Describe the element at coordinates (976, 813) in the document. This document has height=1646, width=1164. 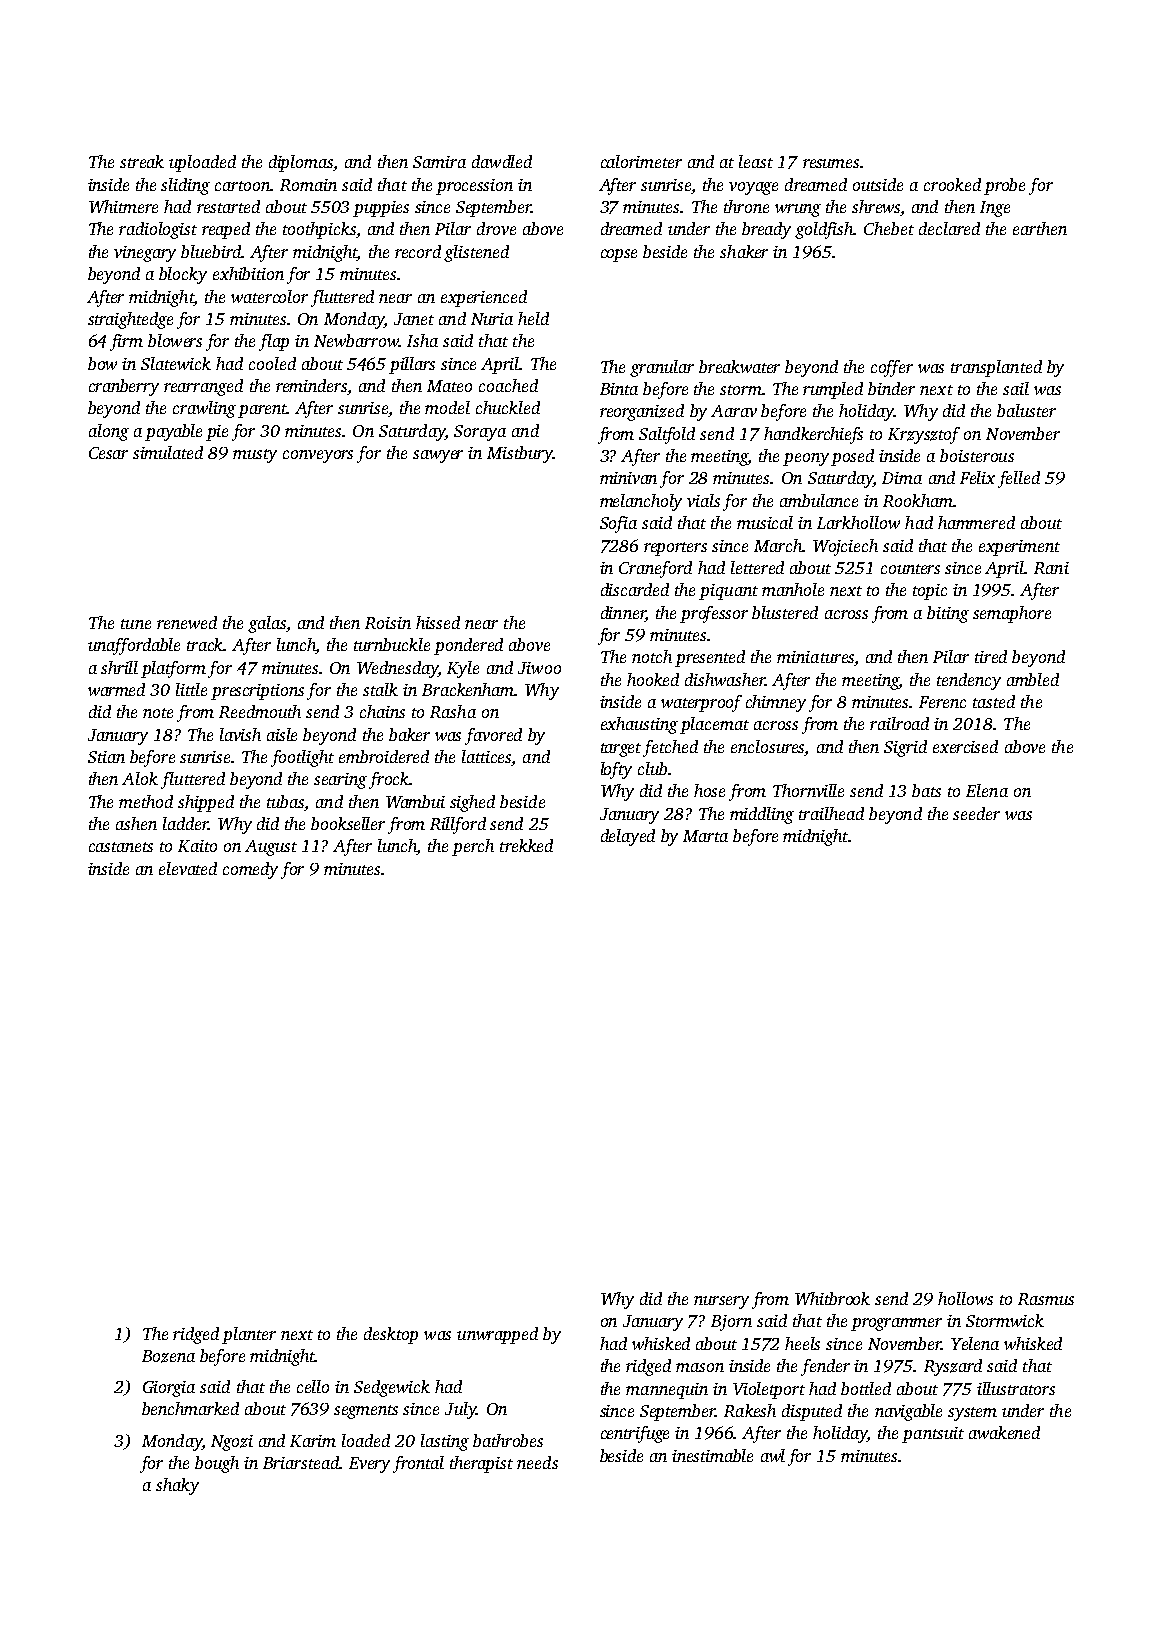
I see `seeder` at that location.
